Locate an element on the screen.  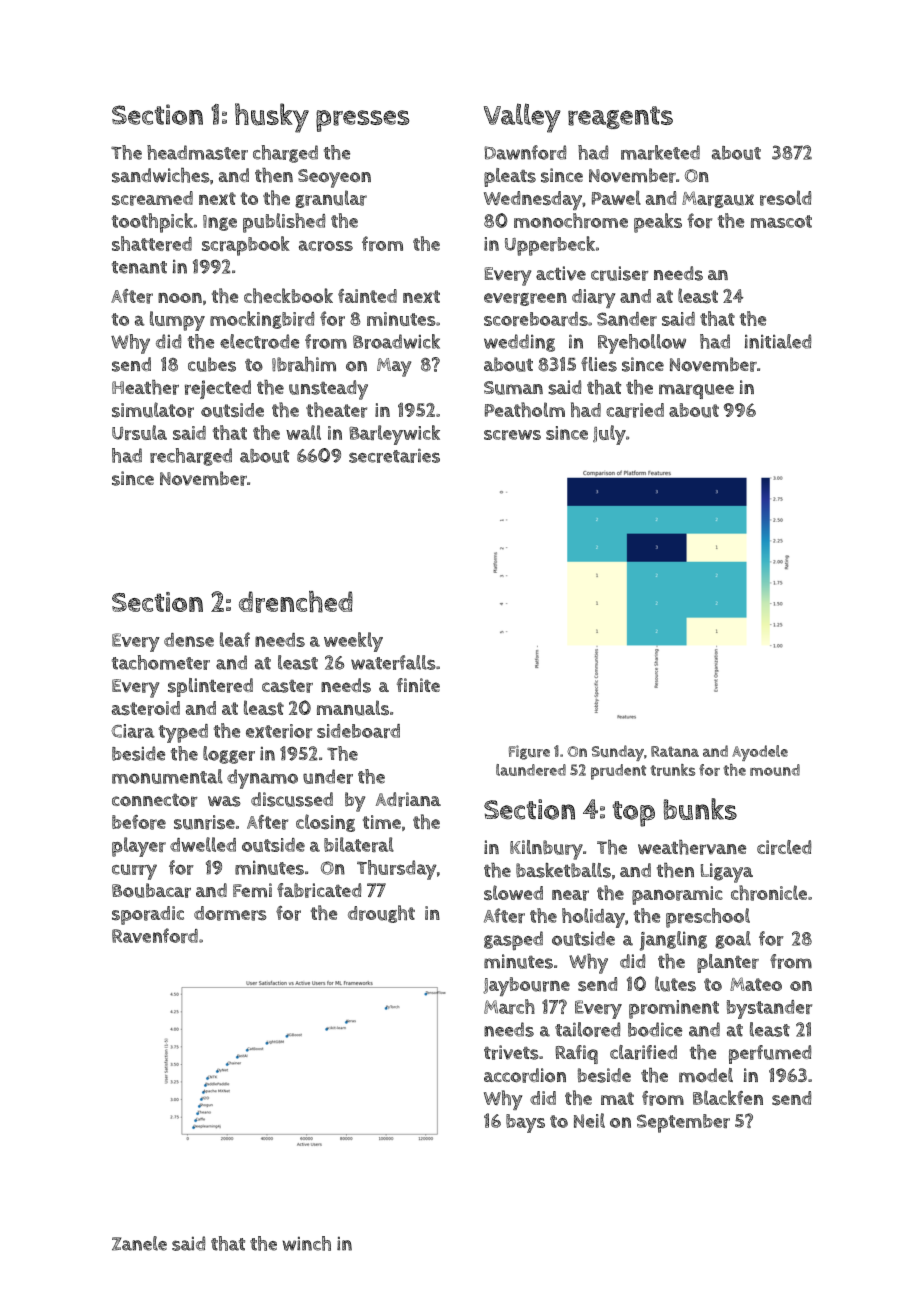
bilateral is located at coordinates (359, 844).
